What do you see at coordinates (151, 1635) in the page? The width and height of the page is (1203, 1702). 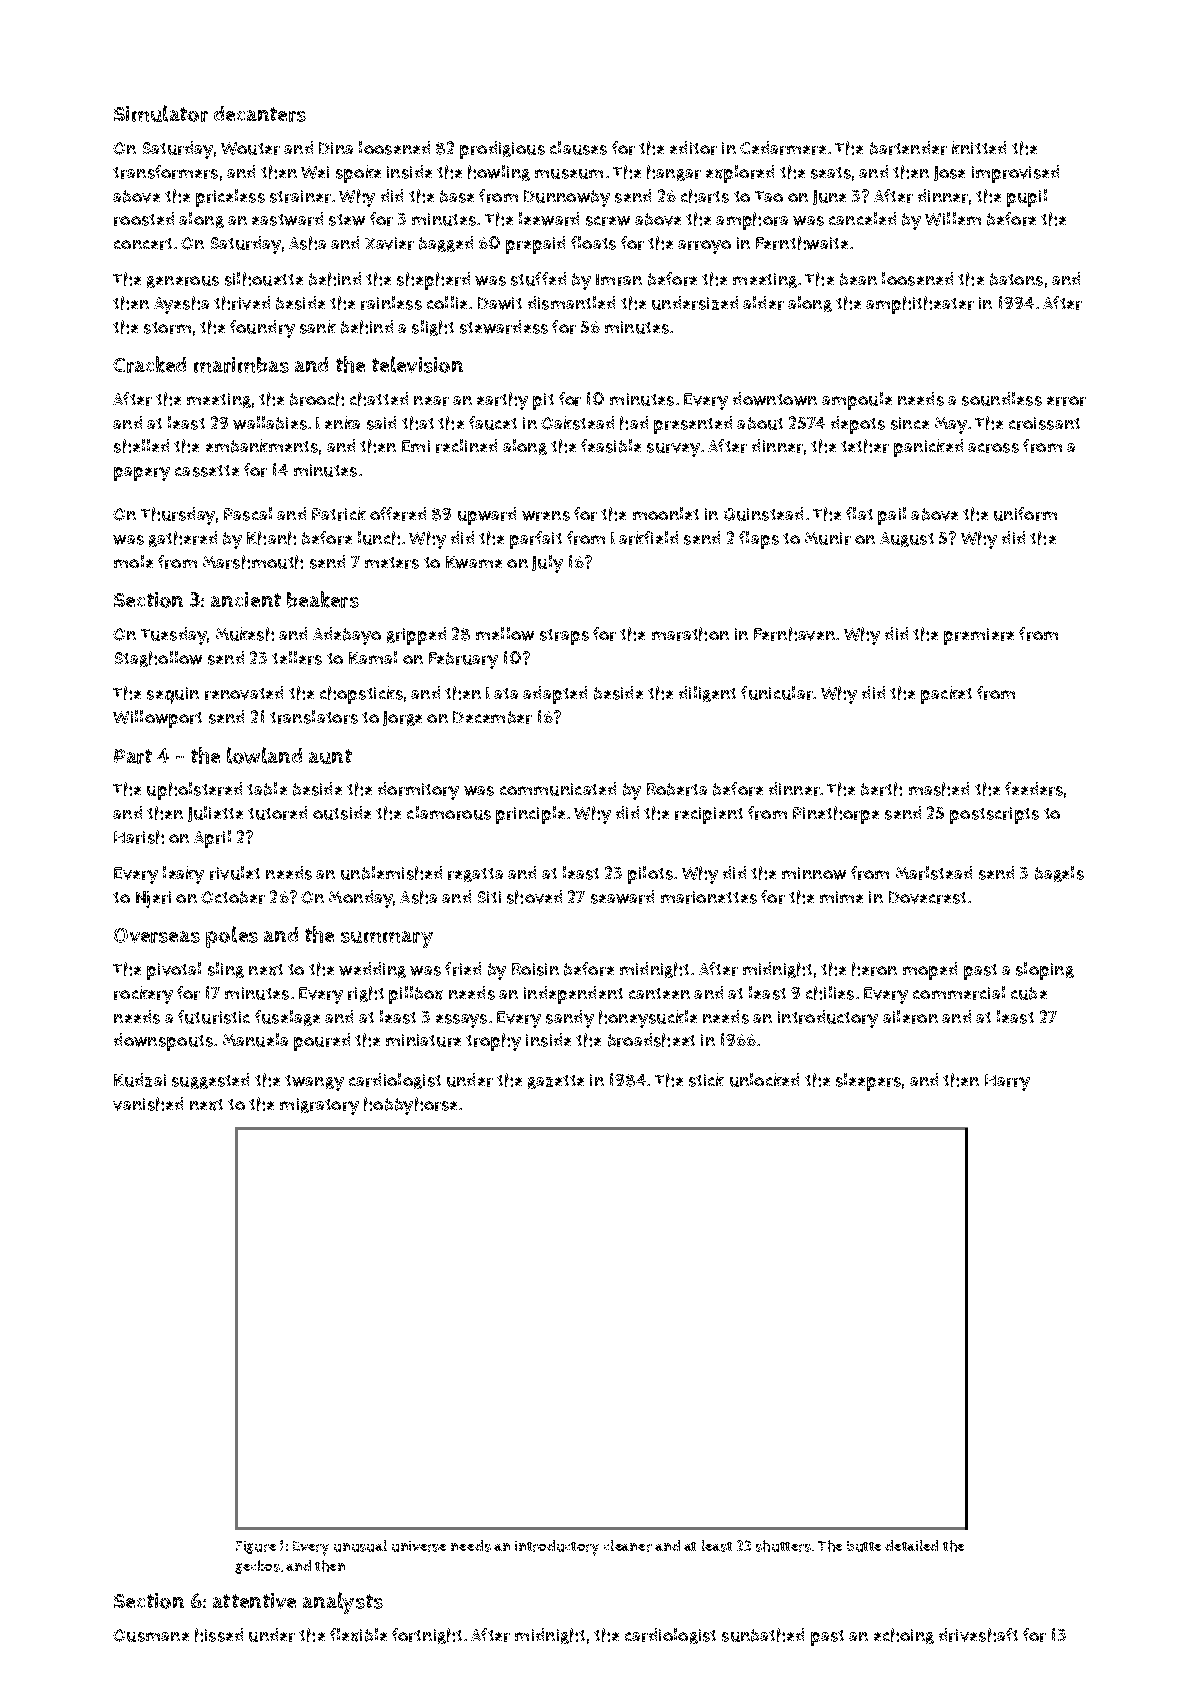 I see `Ousmane` at bounding box center [151, 1635].
